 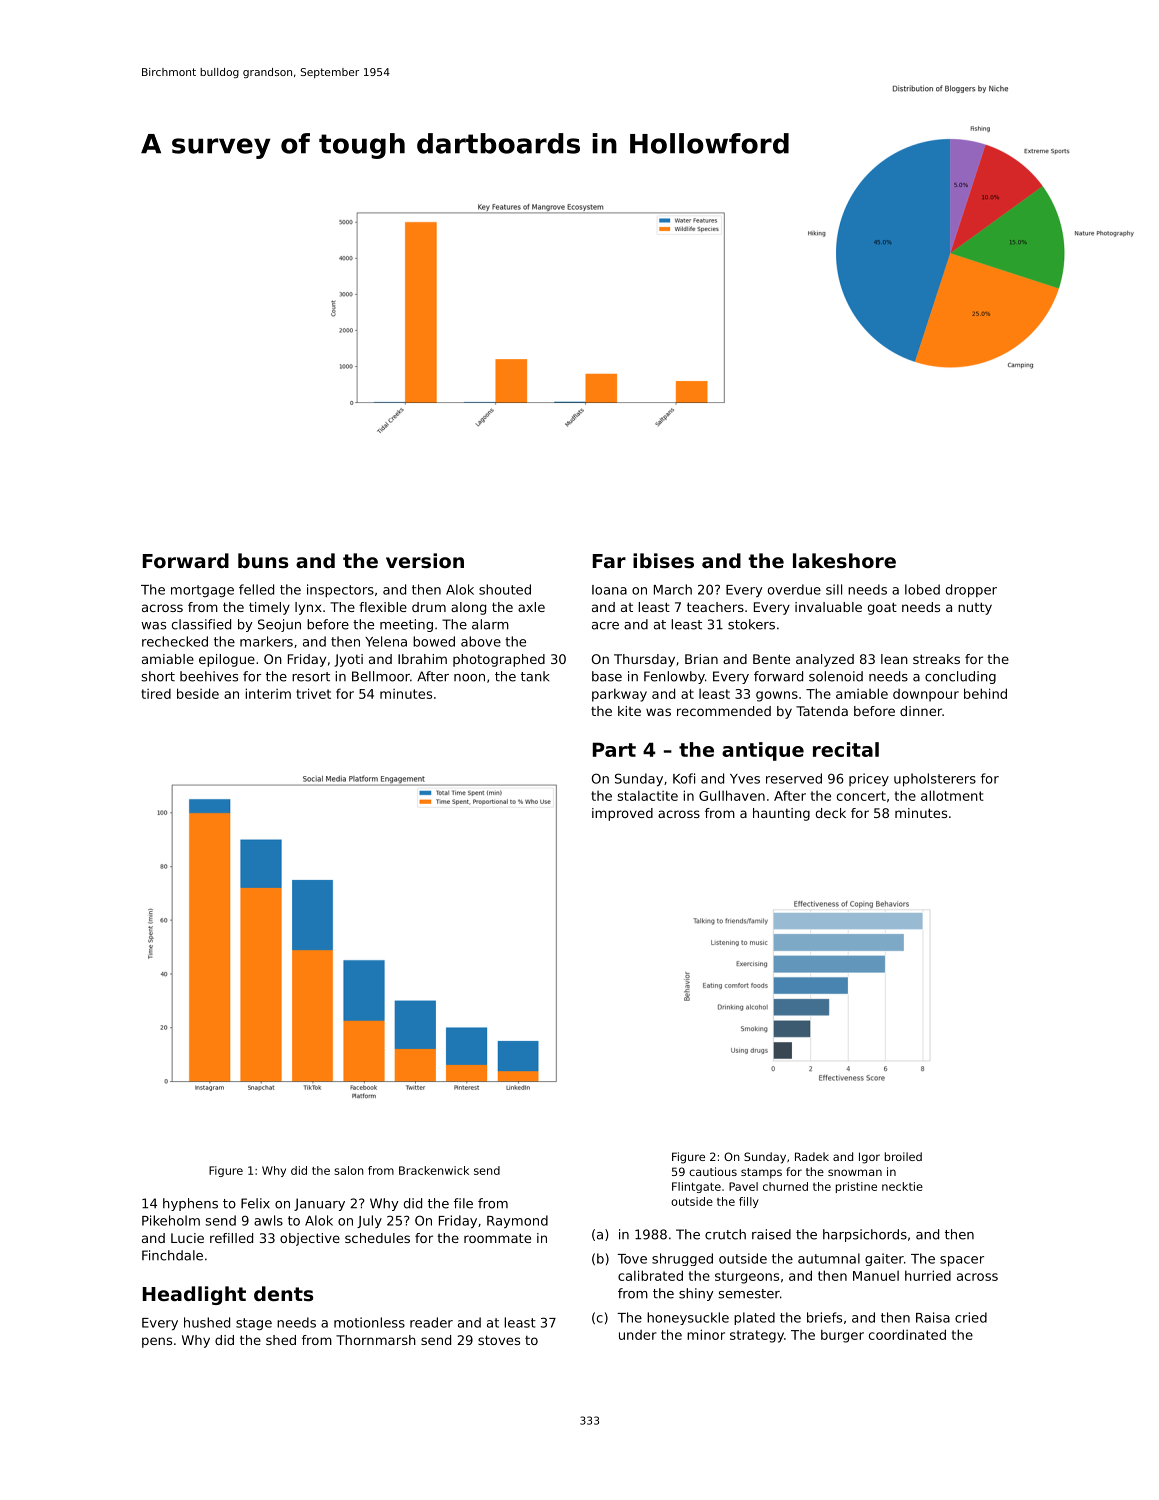 What do you see at coordinates (348, 660) in the screenshot?
I see `Jyoti` at bounding box center [348, 660].
